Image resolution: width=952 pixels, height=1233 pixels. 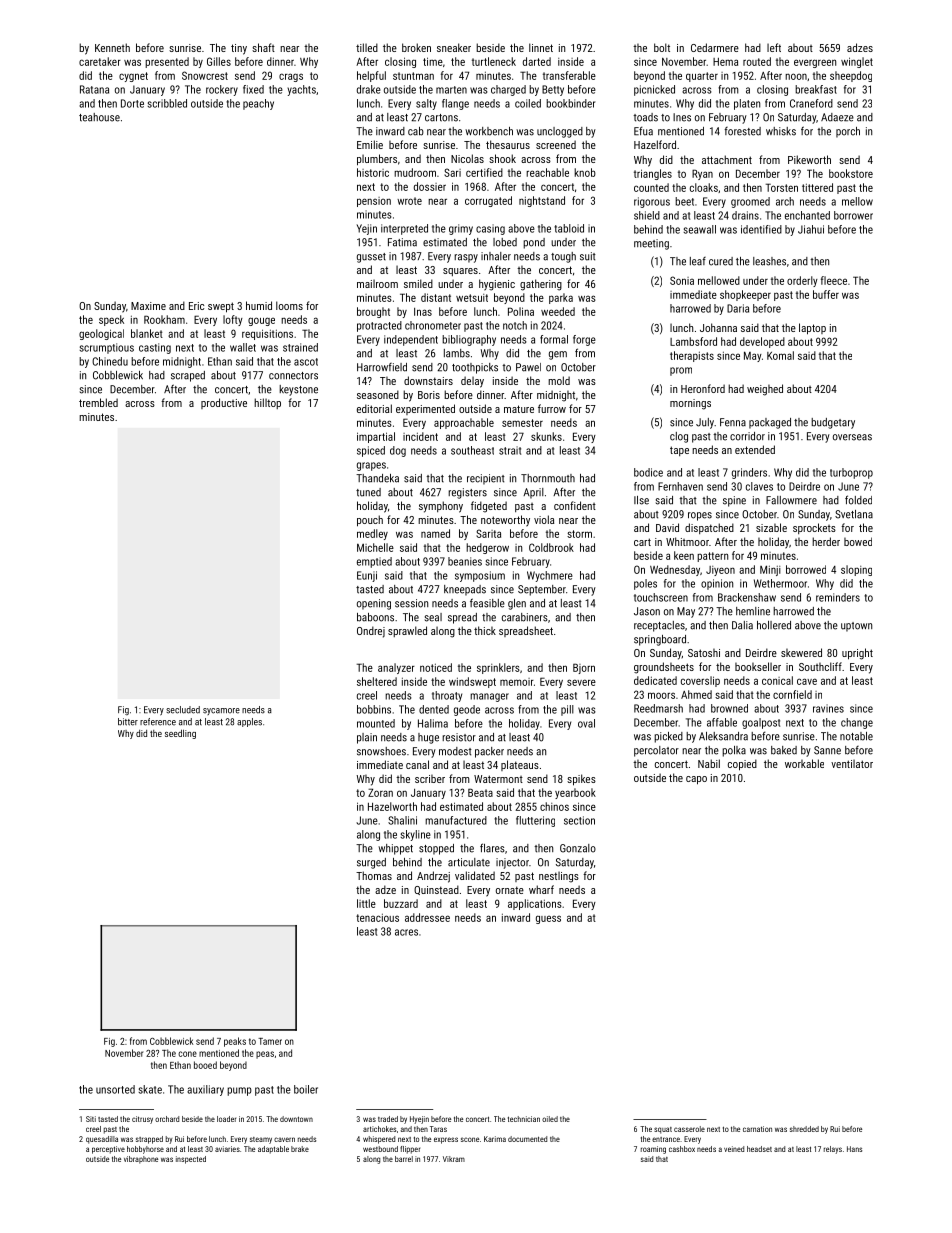 I want to click on secluded, so click(x=183, y=710).
